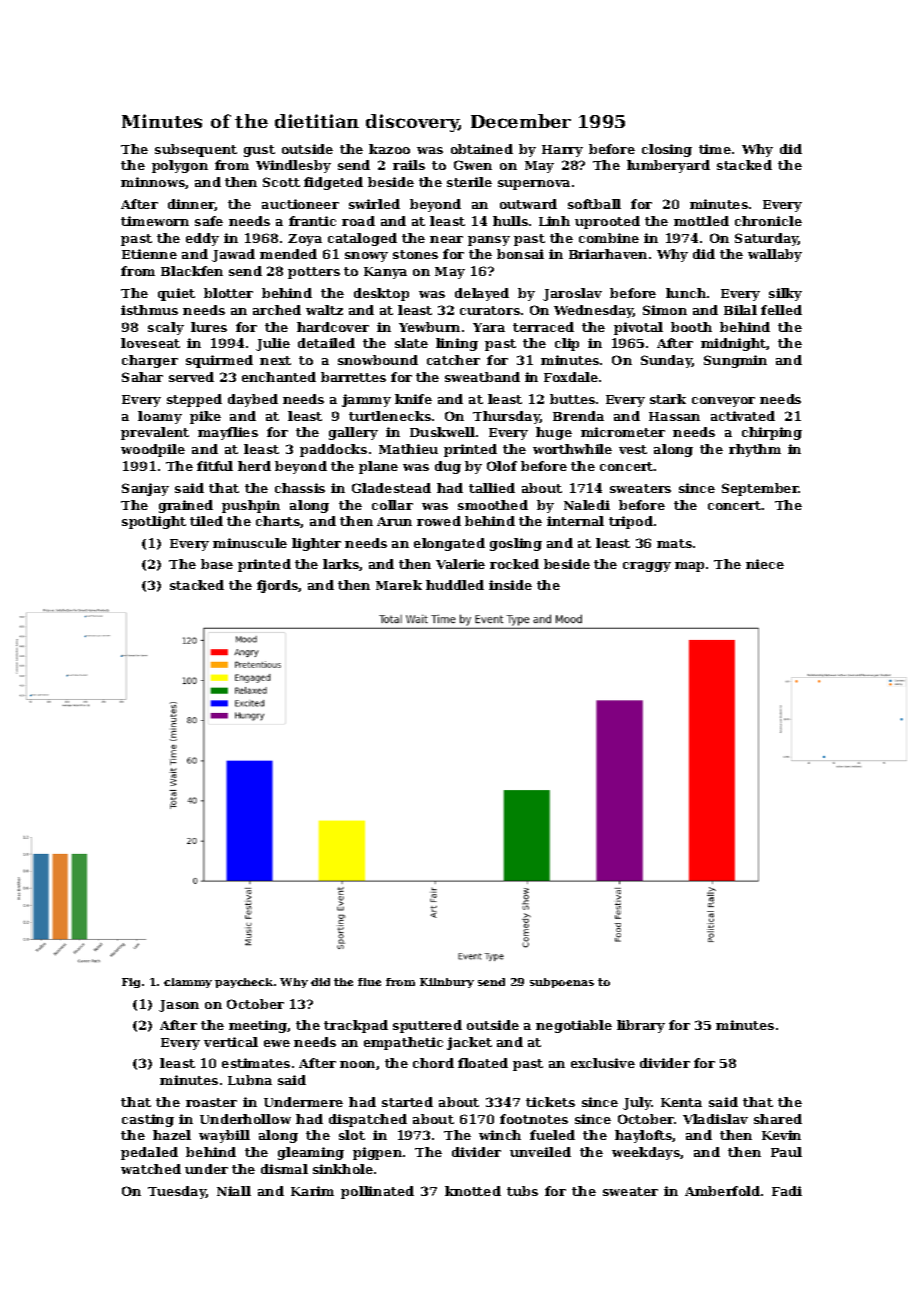  What do you see at coordinates (755, 450) in the screenshot?
I see `rhythm` at bounding box center [755, 450].
